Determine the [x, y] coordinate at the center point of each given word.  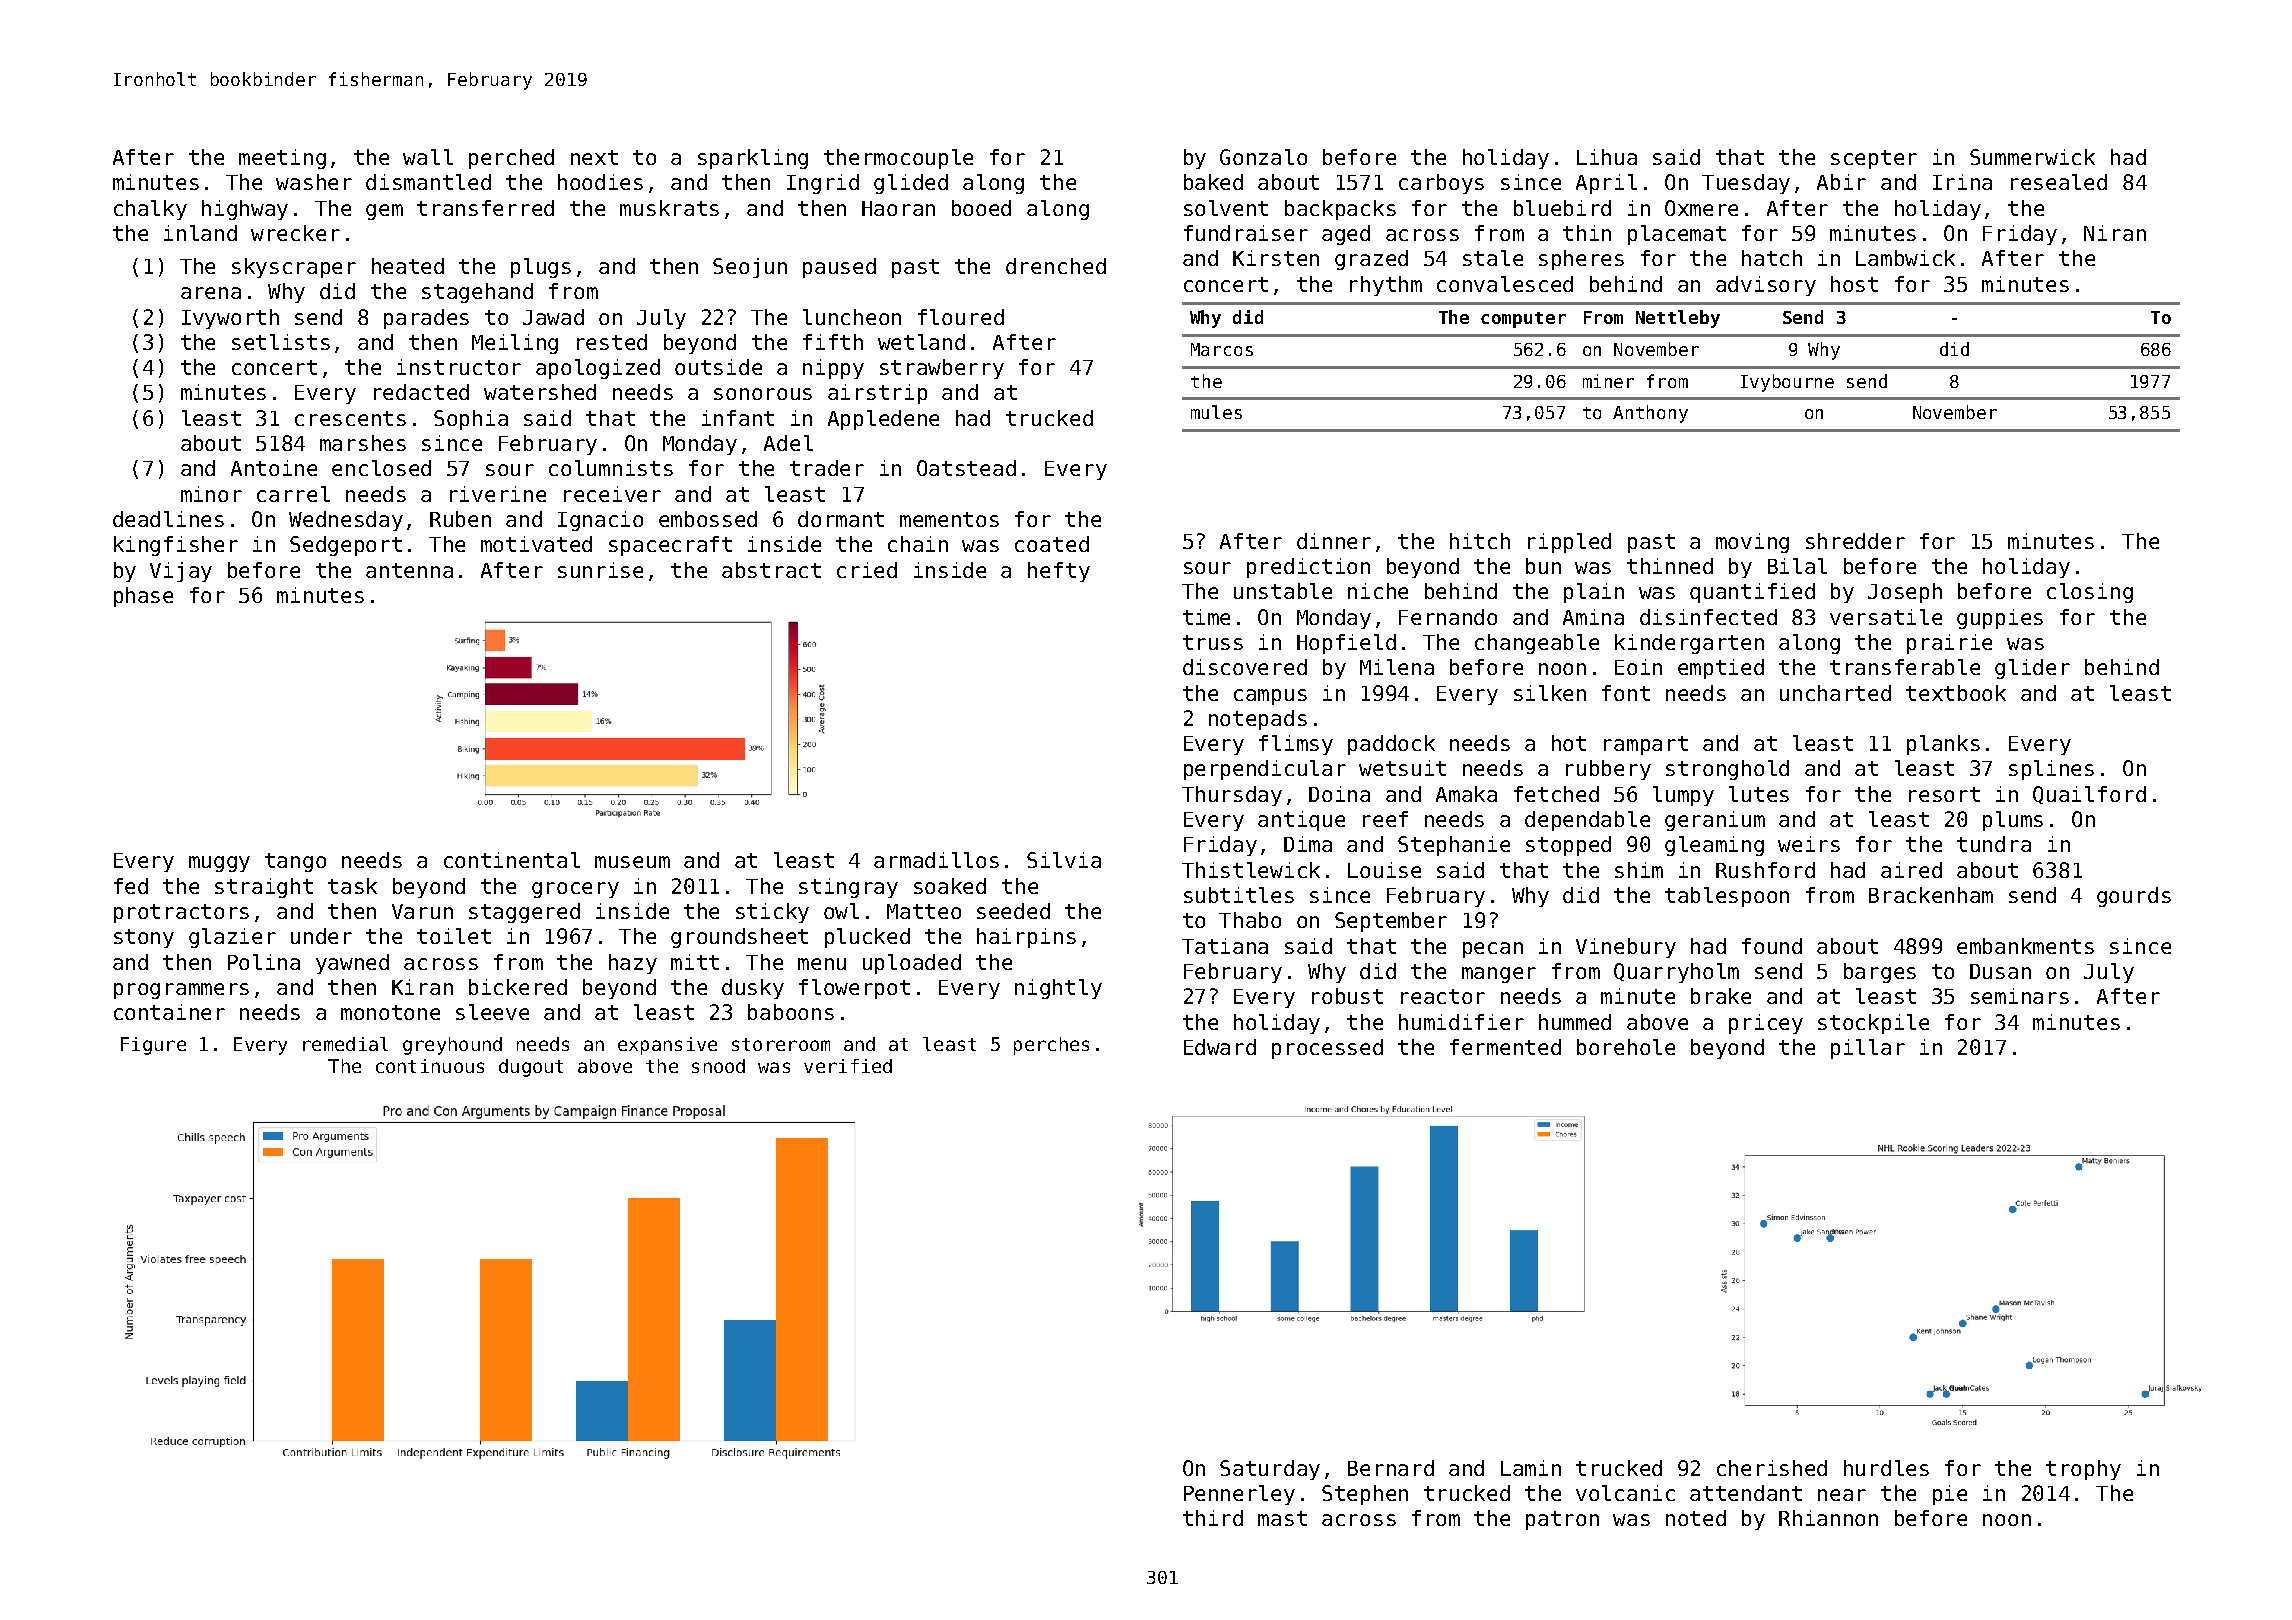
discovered [1245, 667]
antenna [409, 570]
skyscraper [294, 268]
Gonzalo [1263, 157]
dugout [531, 1068]
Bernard [1391, 1468]
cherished [1772, 1468]
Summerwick [2032, 157]
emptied [1721, 669]
